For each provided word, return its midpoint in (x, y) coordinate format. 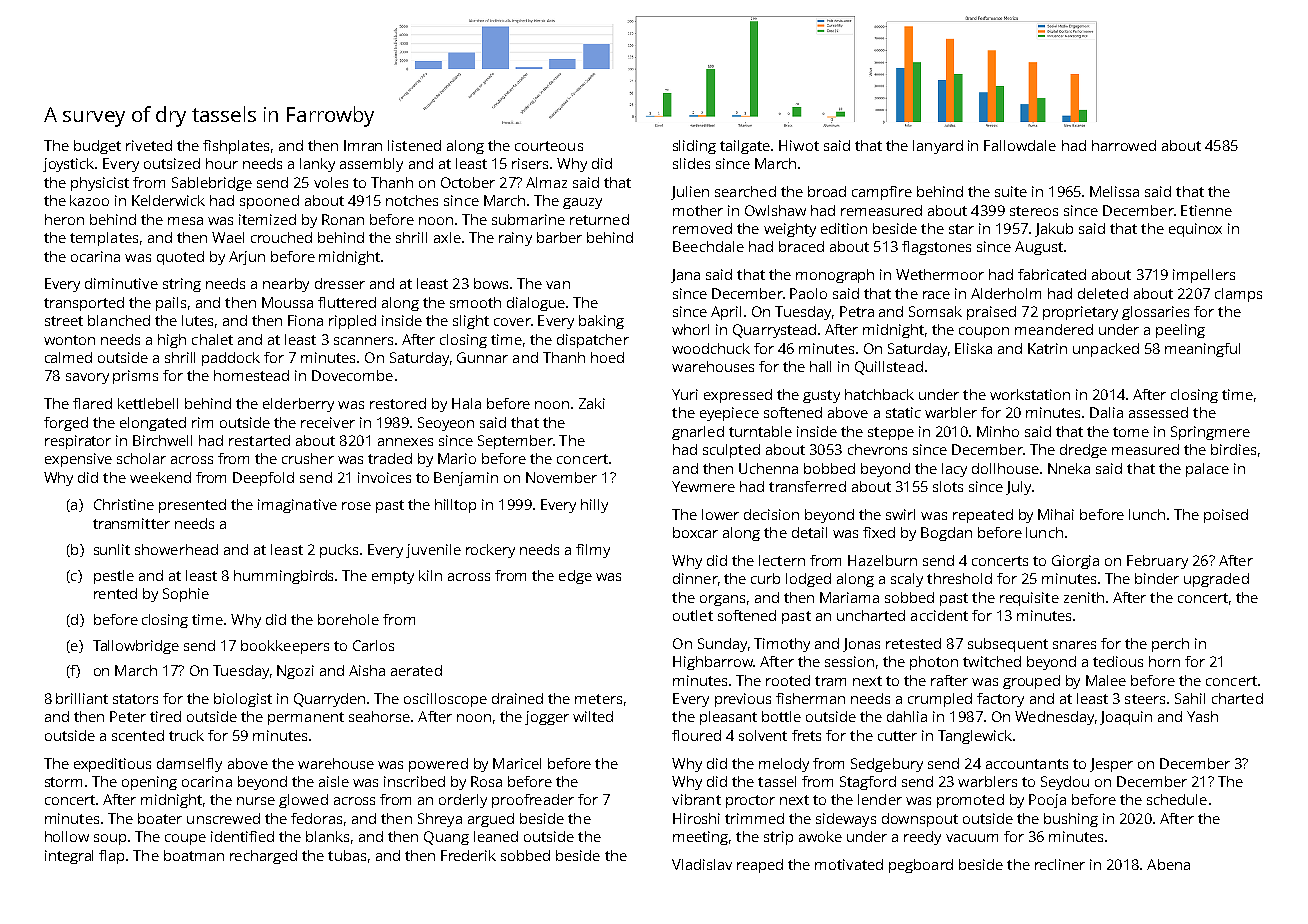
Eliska (973, 348)
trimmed (754, 818)
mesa (185, 221)
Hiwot (799, 145)
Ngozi (295, 672)
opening (149, 783)
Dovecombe (352, 375)
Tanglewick (975, 737)
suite (1011, 191)
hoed (607, 357)
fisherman (810, 698)
